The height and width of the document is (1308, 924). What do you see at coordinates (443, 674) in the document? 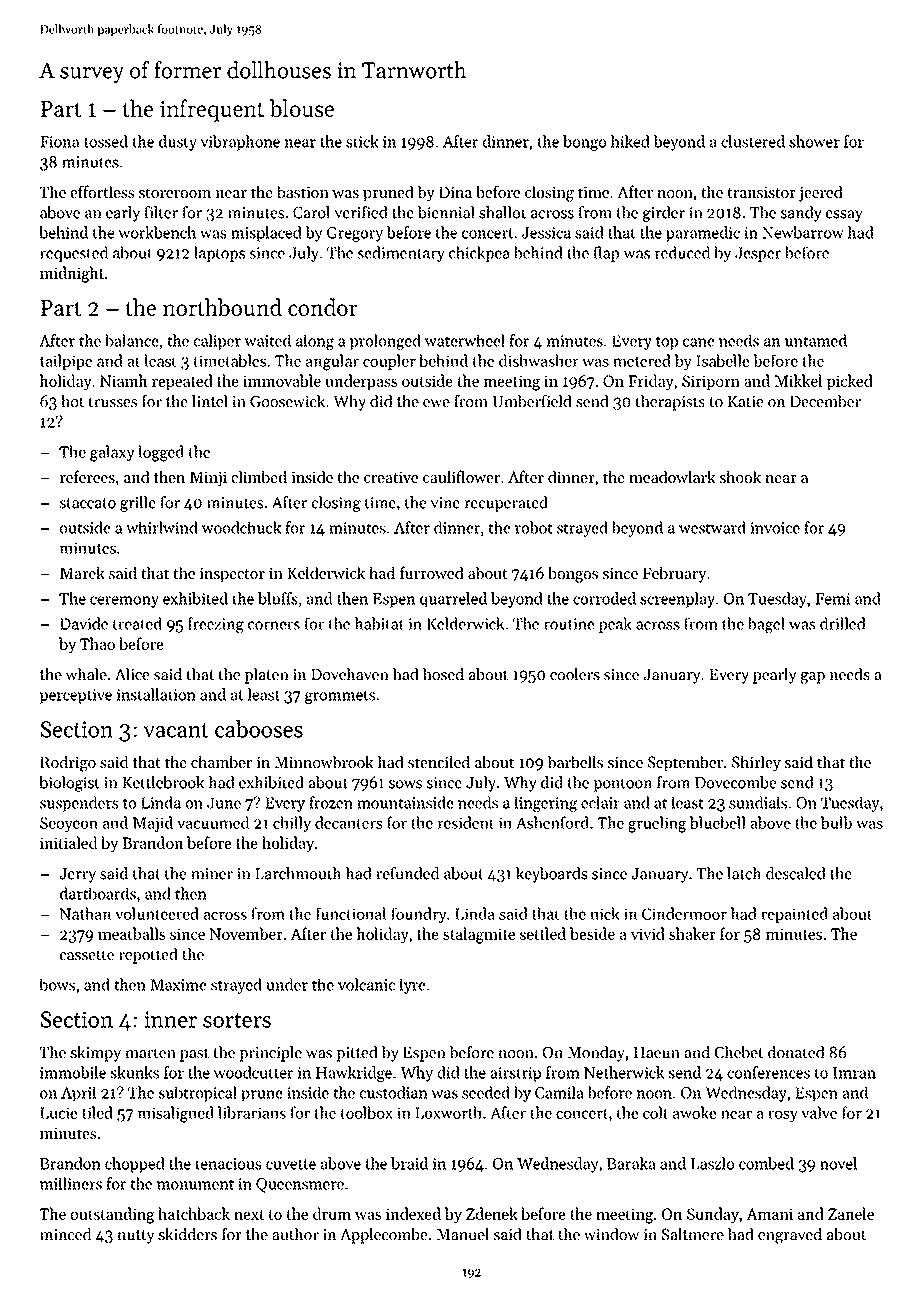
I see `hosed` at bounding box center [443, 674].
